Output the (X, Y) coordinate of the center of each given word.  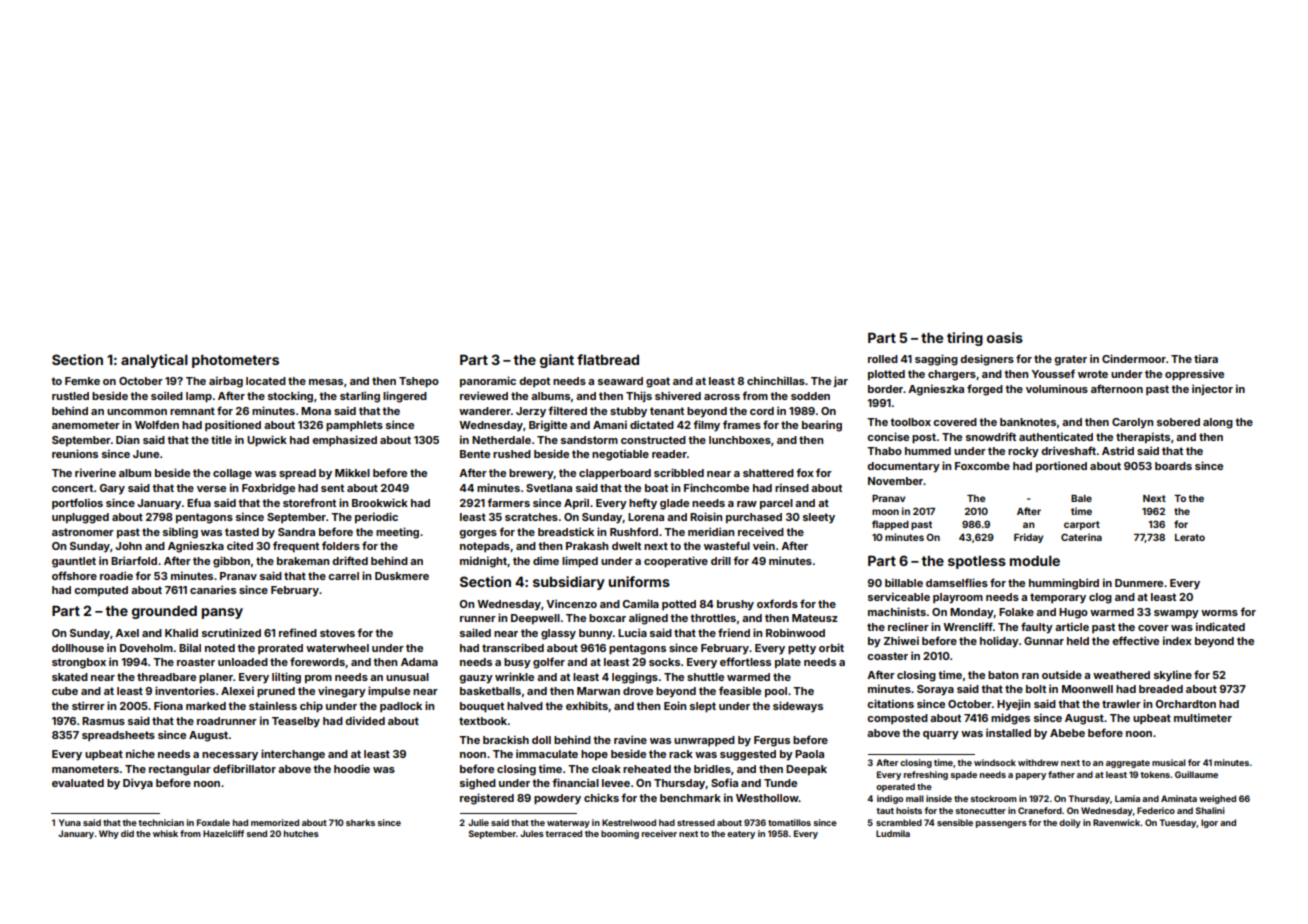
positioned (233, 425)
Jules (532, 833)
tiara (1206, 358)
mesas (326, 382)
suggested (748, 755)
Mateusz (815, 618)
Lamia (1127, 798)
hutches (301, 833)
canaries (213, 589)
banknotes (1028, 422)
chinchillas (776, 380)
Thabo (884, 451)
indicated (1220, 626)
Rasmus (103, 721)
